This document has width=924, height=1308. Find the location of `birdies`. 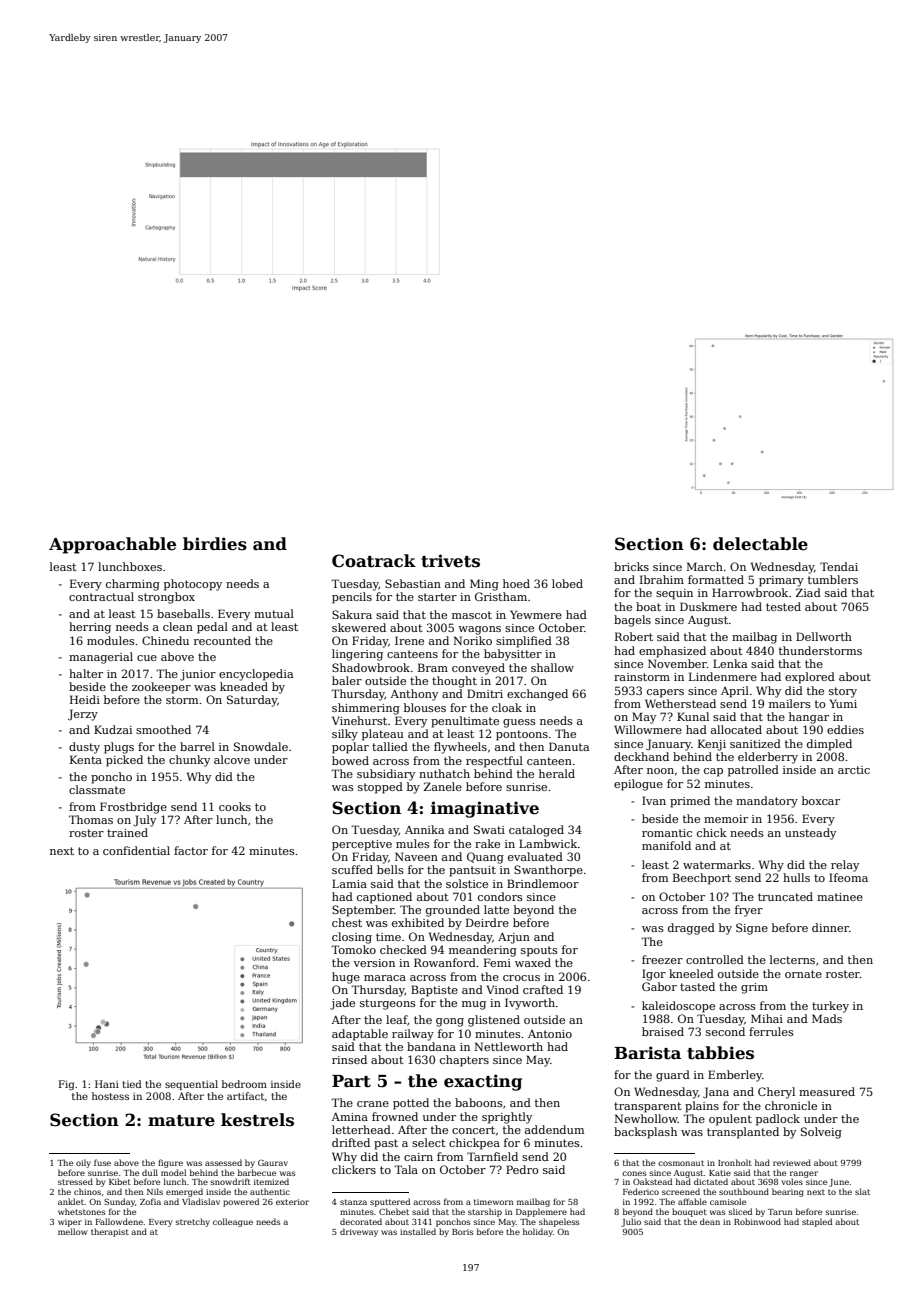

birdies is located at coordinates (215, 544).
